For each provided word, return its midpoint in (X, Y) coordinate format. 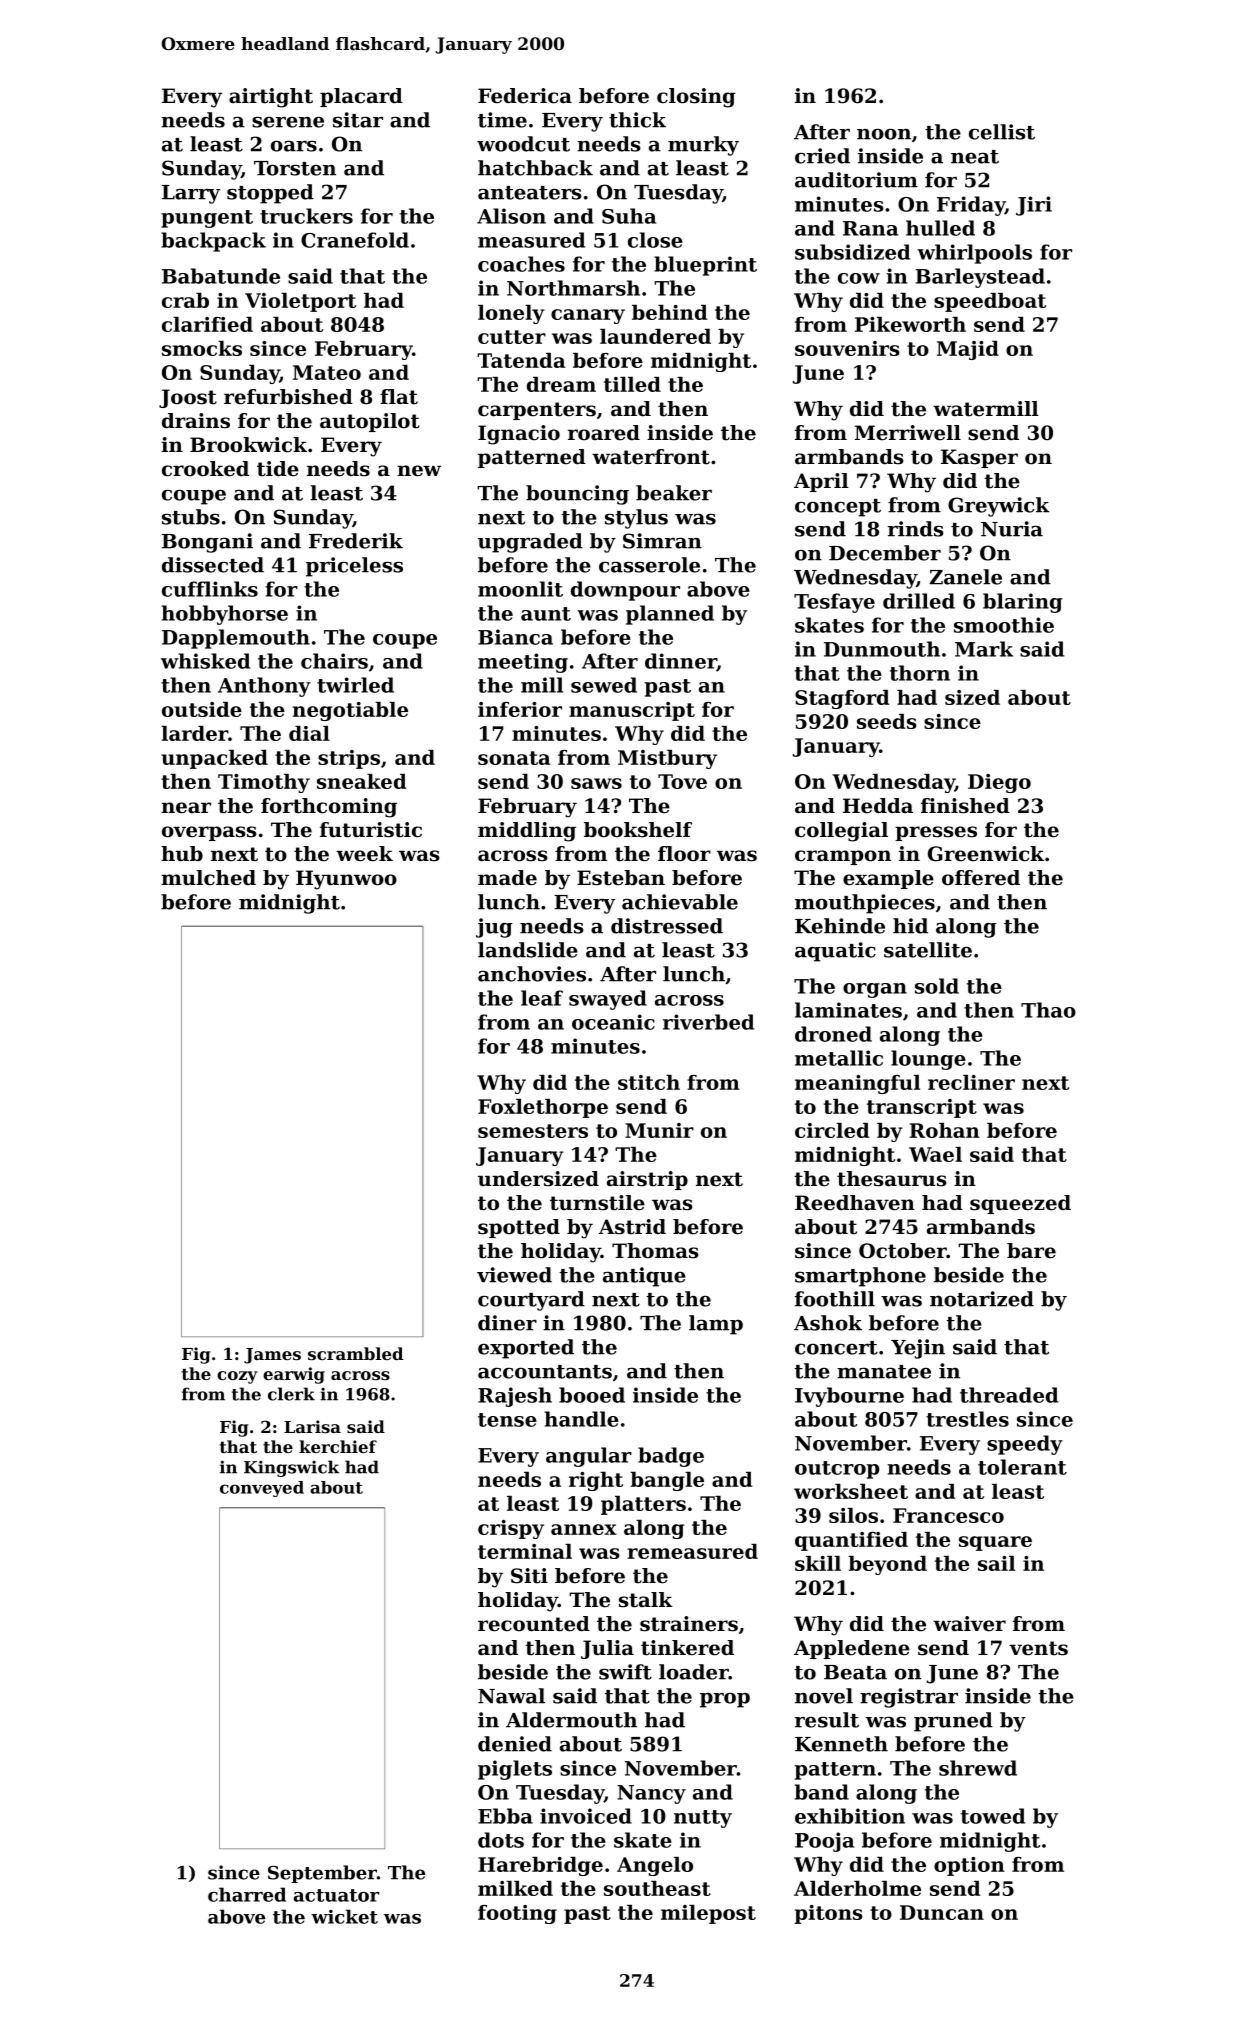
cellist (1002, 132)
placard (361, 97)
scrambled (355, 1353)
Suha (629, 216)
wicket (344, 1916)
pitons (828, 1914)
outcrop (837, 1470)
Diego (999, 783)
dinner (681, 662)
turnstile (597, 1203)
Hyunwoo (346, 880)
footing (517, 1914)
